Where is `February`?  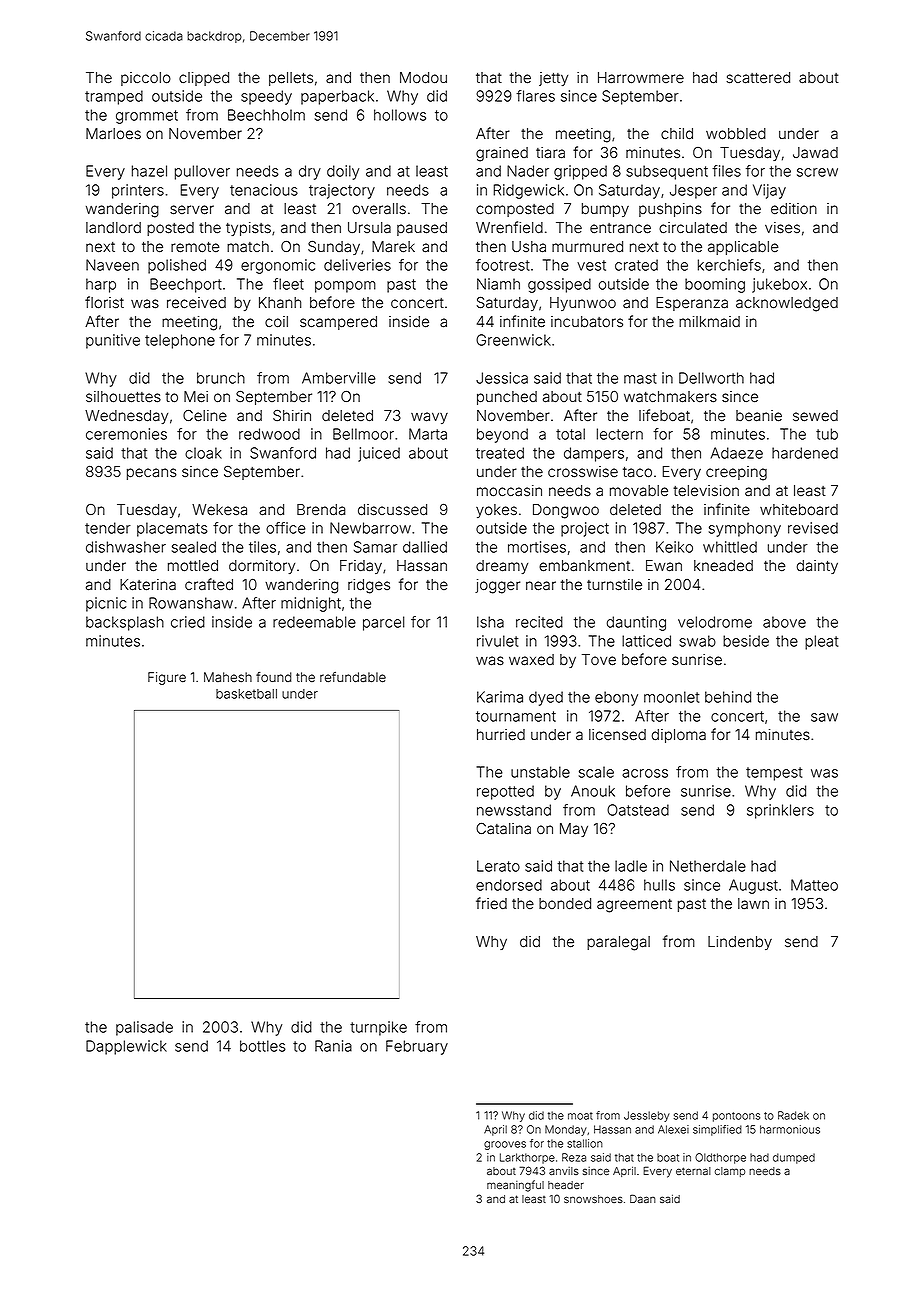
February is located at coordinates (417, 1047).
